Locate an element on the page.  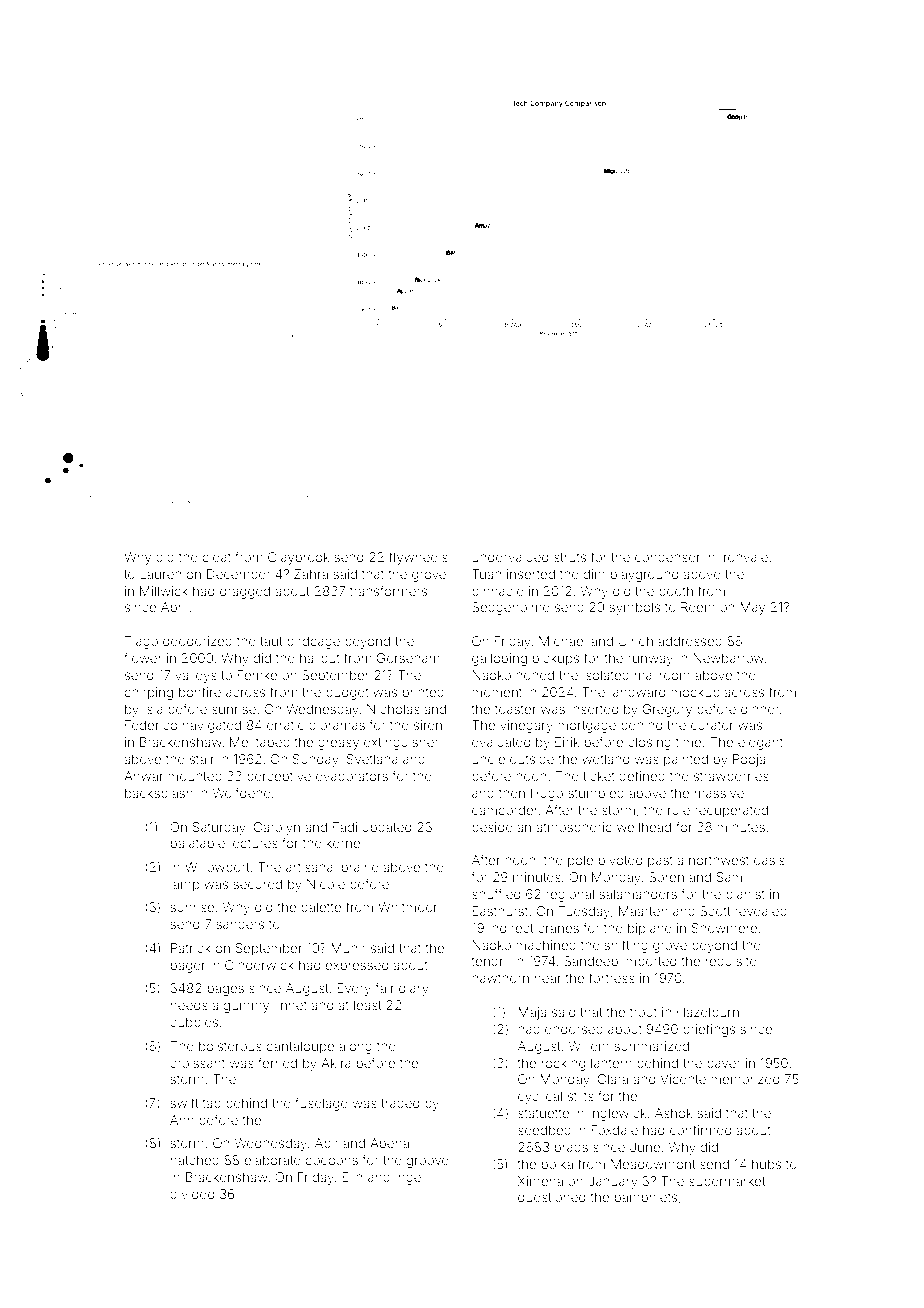
Newbarrow is located at coordinates (729, 658).
